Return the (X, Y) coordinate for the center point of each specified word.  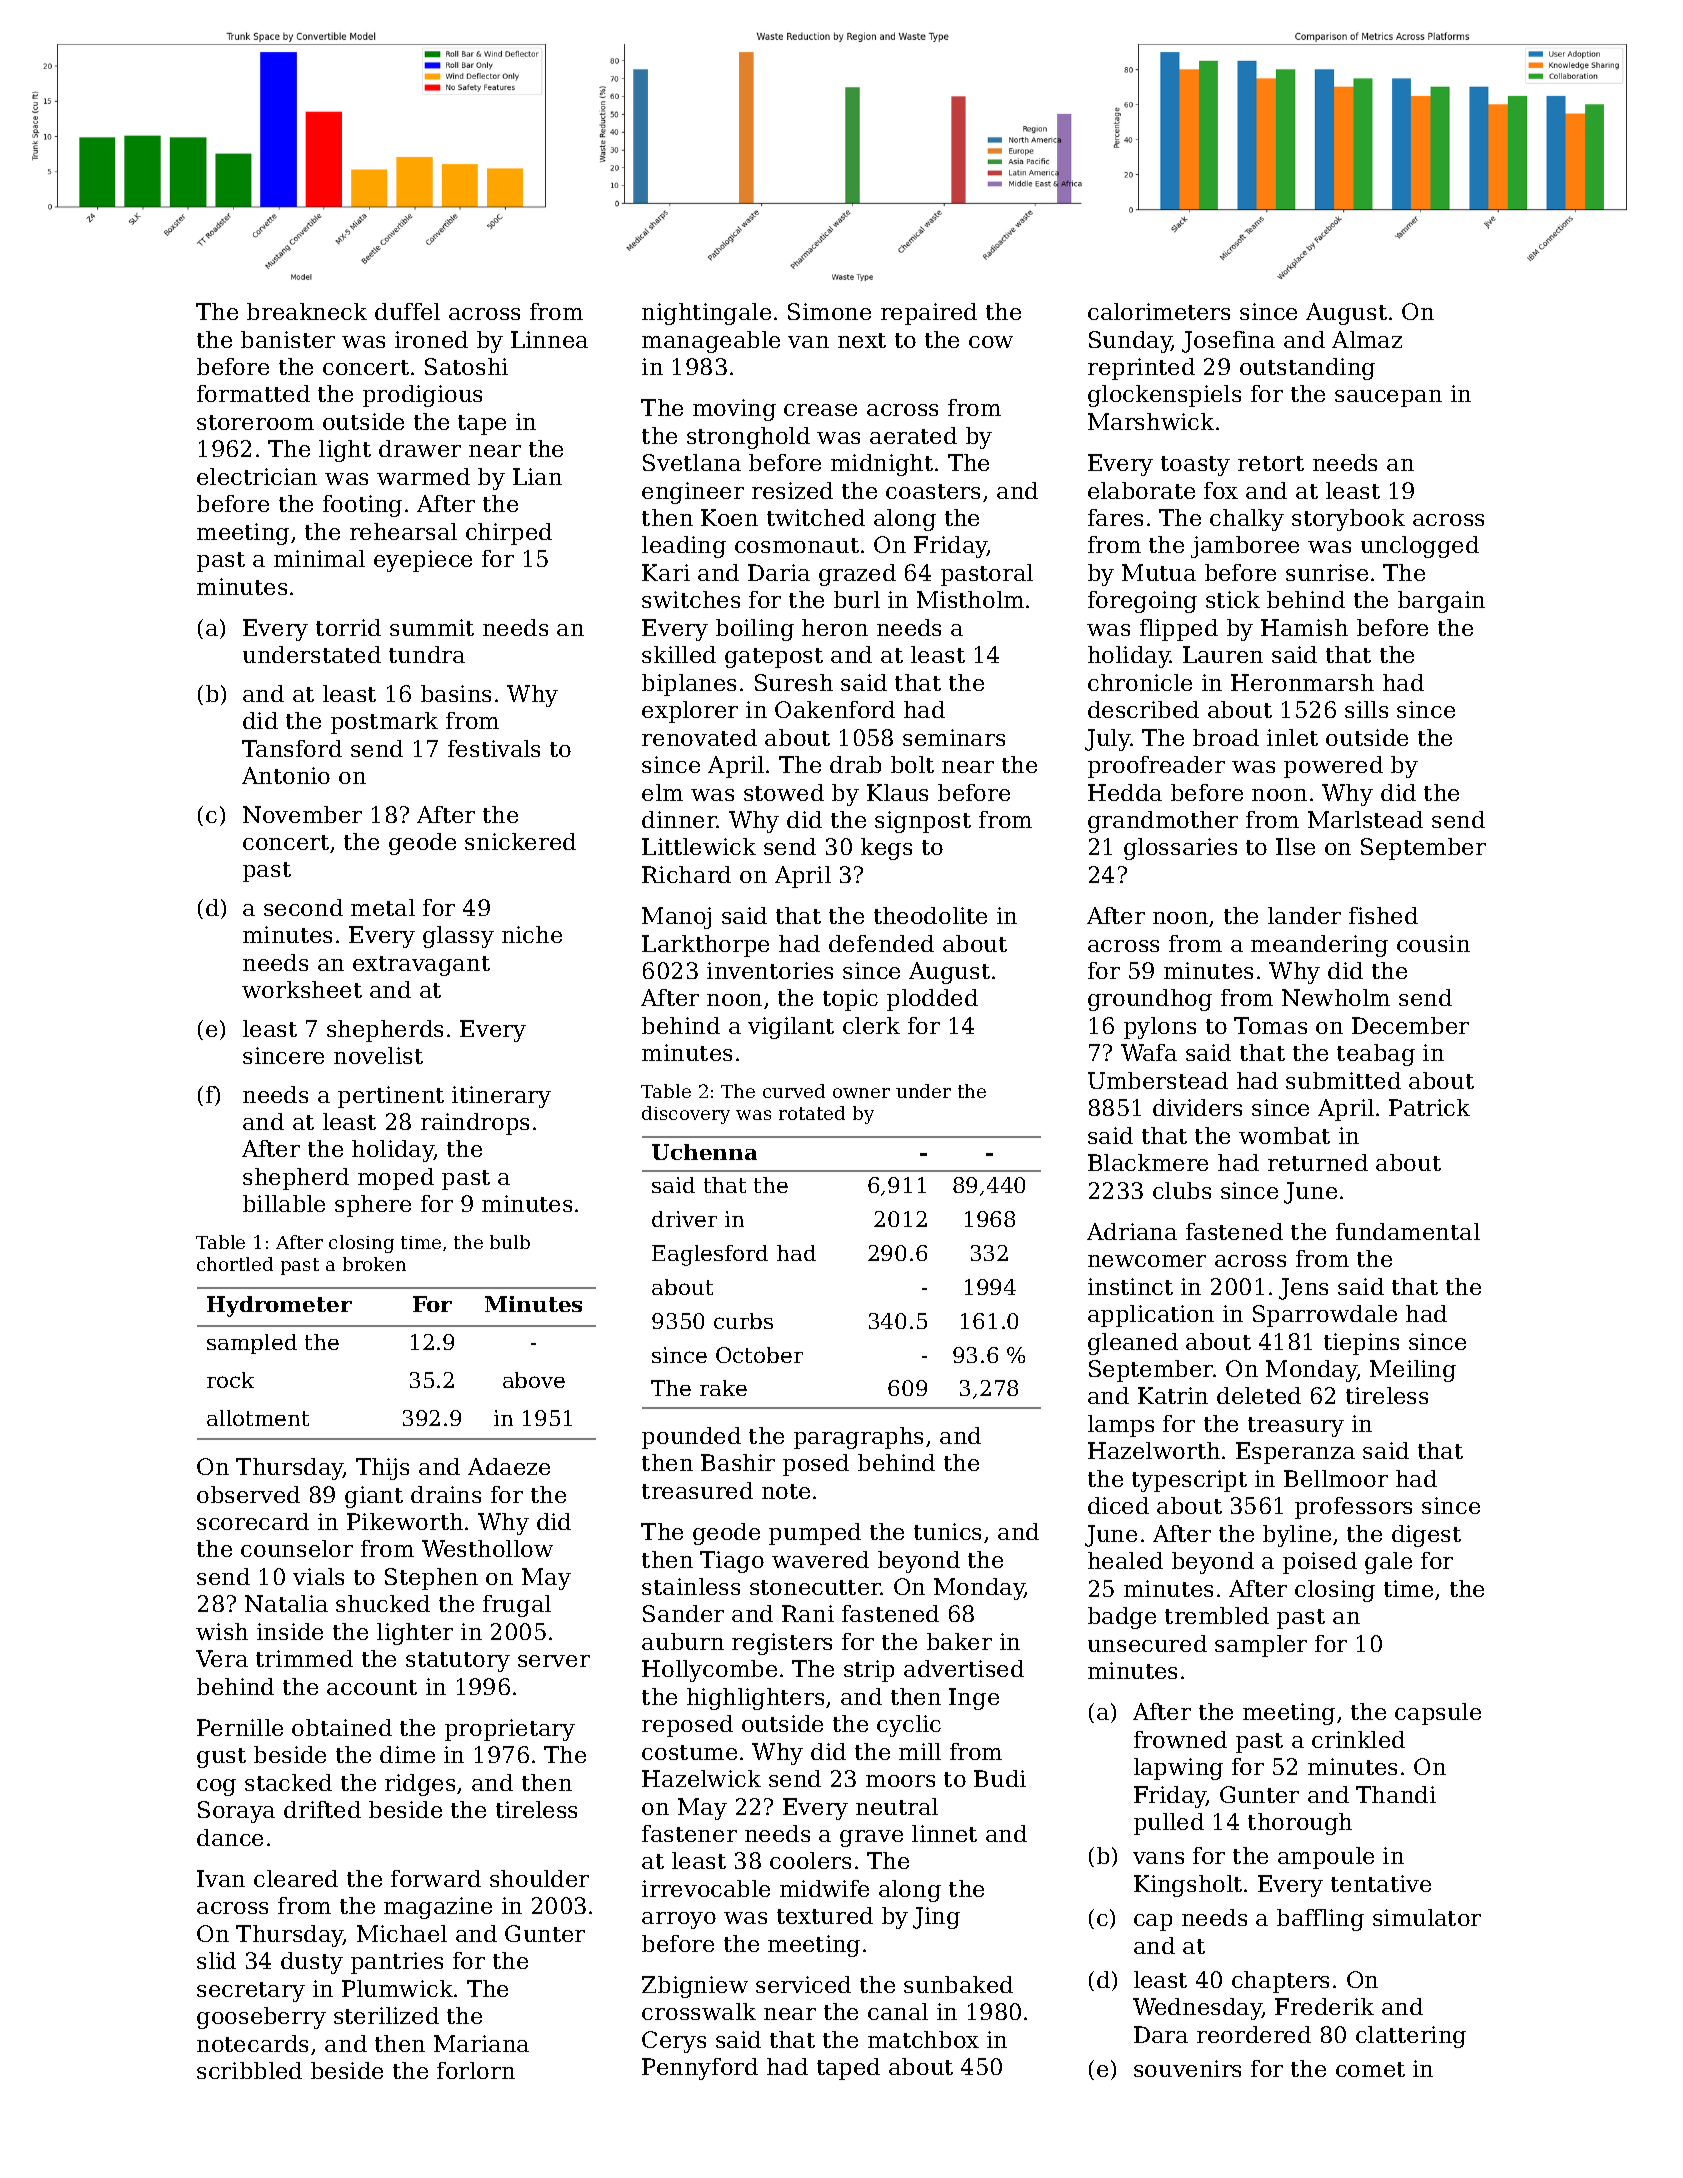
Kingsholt (1188, 1886)
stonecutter (815, 1587)
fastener (689, 1833)
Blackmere (1148, 1162)
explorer (690, 712)
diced (1118, 1505)
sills (1366, 709)
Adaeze (509, 1466)
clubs (1182, 1190)
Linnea (549, 339)
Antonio (286, 775)
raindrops (475, 1124)
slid (216, 1960)
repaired (929, 314)
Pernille (240, 1727)
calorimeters (1159, 311)
